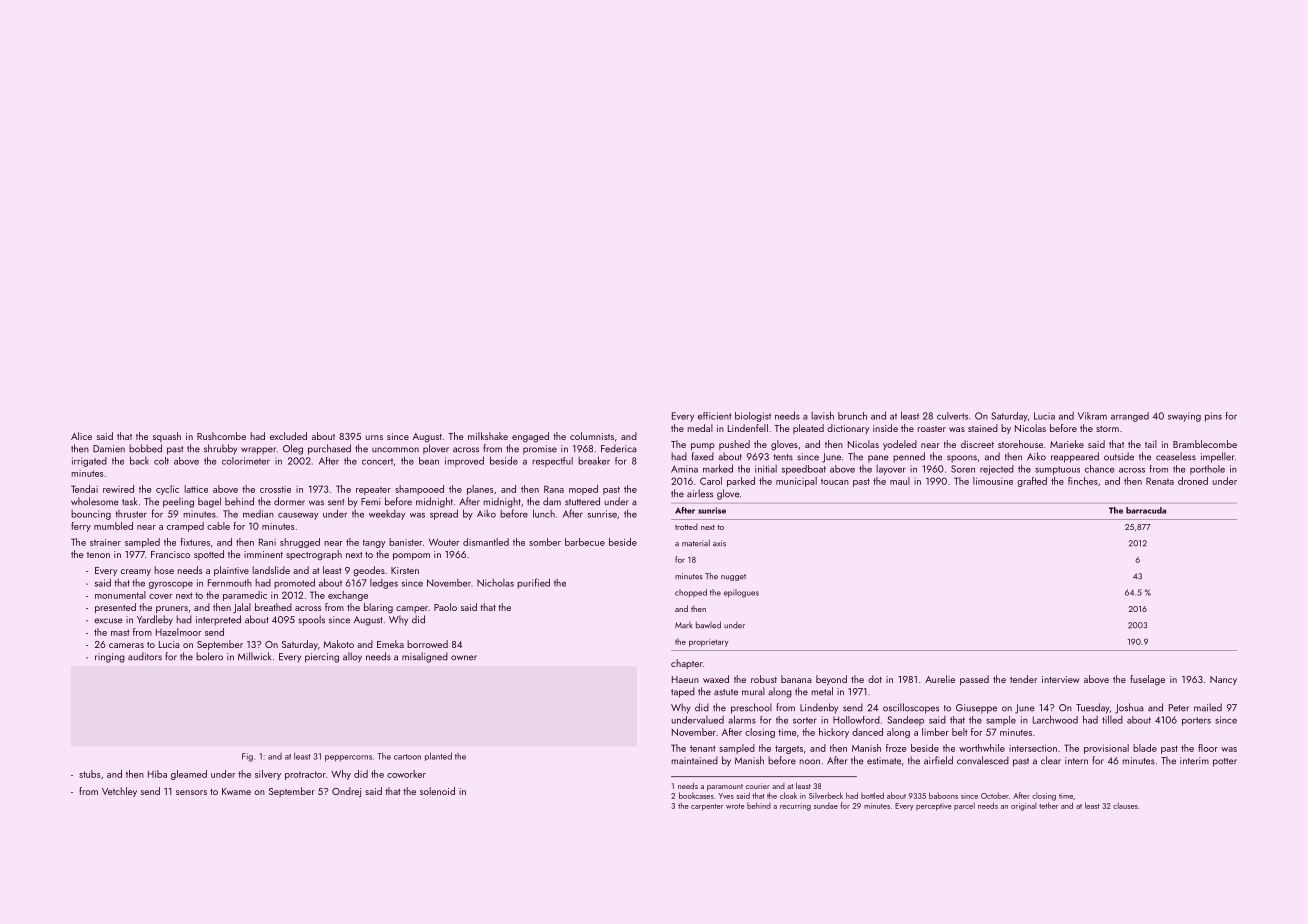  Describe the element at coordinates (900, 445) in the screenshot. I see `yodeled` at that location.
